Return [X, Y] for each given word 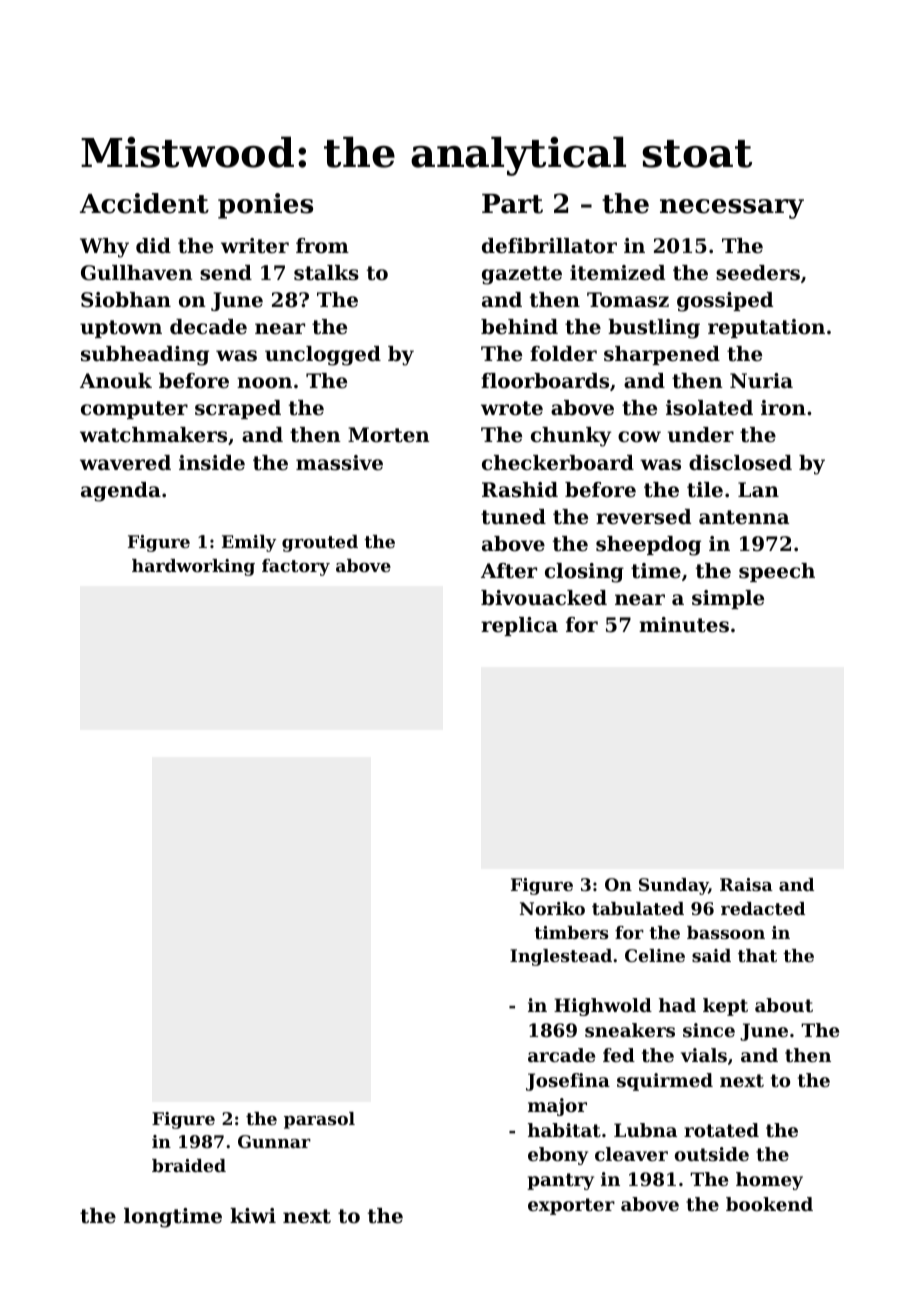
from [322, 246]
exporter [571, 1206]
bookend [769, 1204]
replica [519, 626]
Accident [144, 203]
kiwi [253, 1215]
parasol [319, 1120]
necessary [732, 209]
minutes [684, 625]
